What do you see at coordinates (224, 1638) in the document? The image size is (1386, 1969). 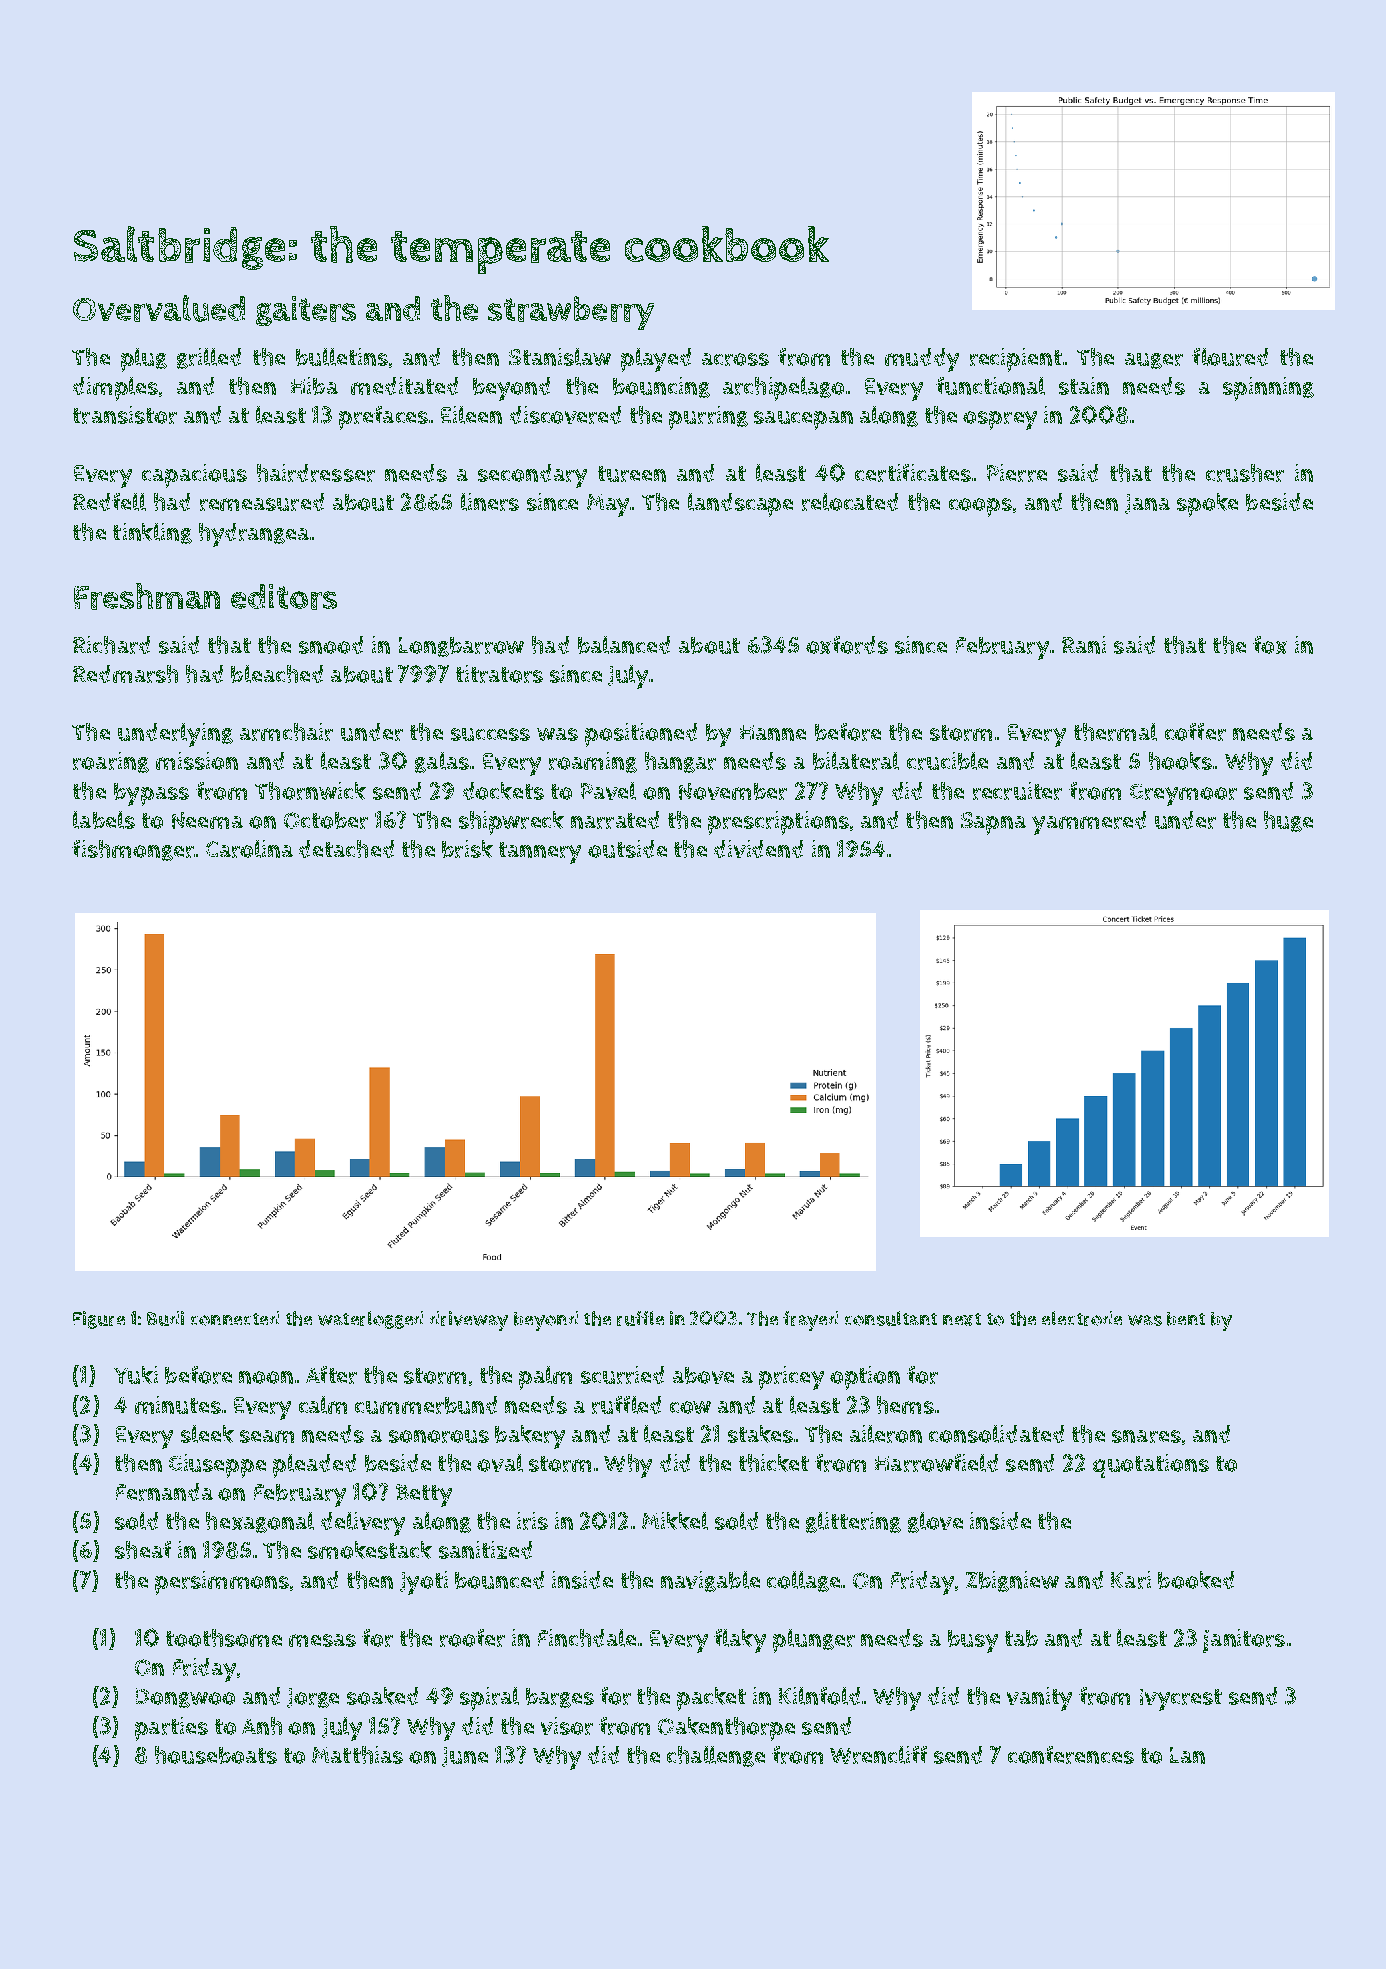 I see `toothsome` at bounding box center [224, 1638].
